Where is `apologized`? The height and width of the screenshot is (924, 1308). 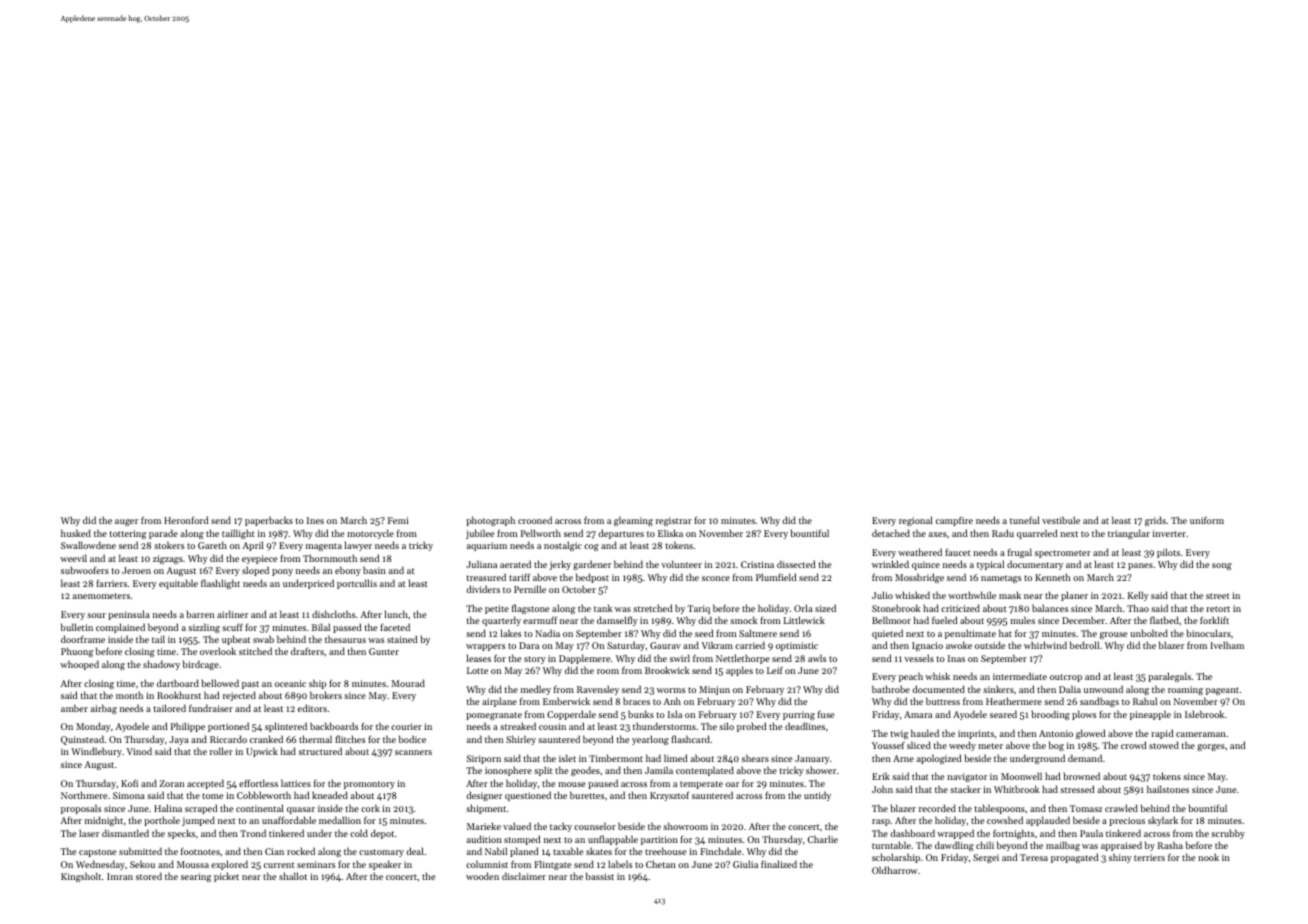
apologized is located at coordinates (939, 759).
